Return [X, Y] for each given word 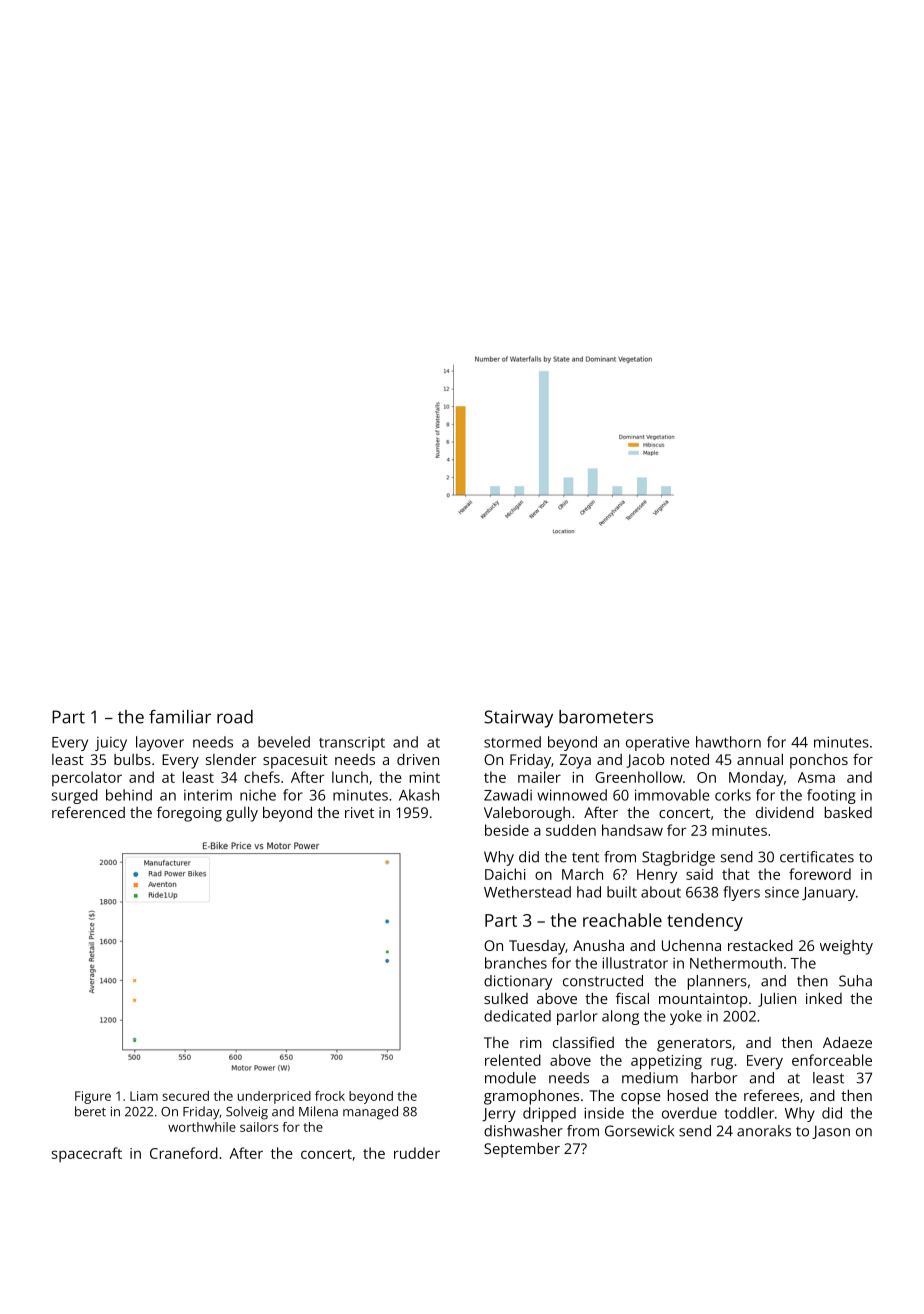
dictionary [518, 982]
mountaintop [703, 1000]
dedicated [517, 1016]
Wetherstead [527, 892]
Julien [777, 999]
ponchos [819, 761]
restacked [760, 945]
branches [516, 963]
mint [425, 777]
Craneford [184, 1153]
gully [242, 814]
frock [330, 1096]
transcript [352, 744]
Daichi [505, 874]
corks [733, 795]
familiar [180, 717]
